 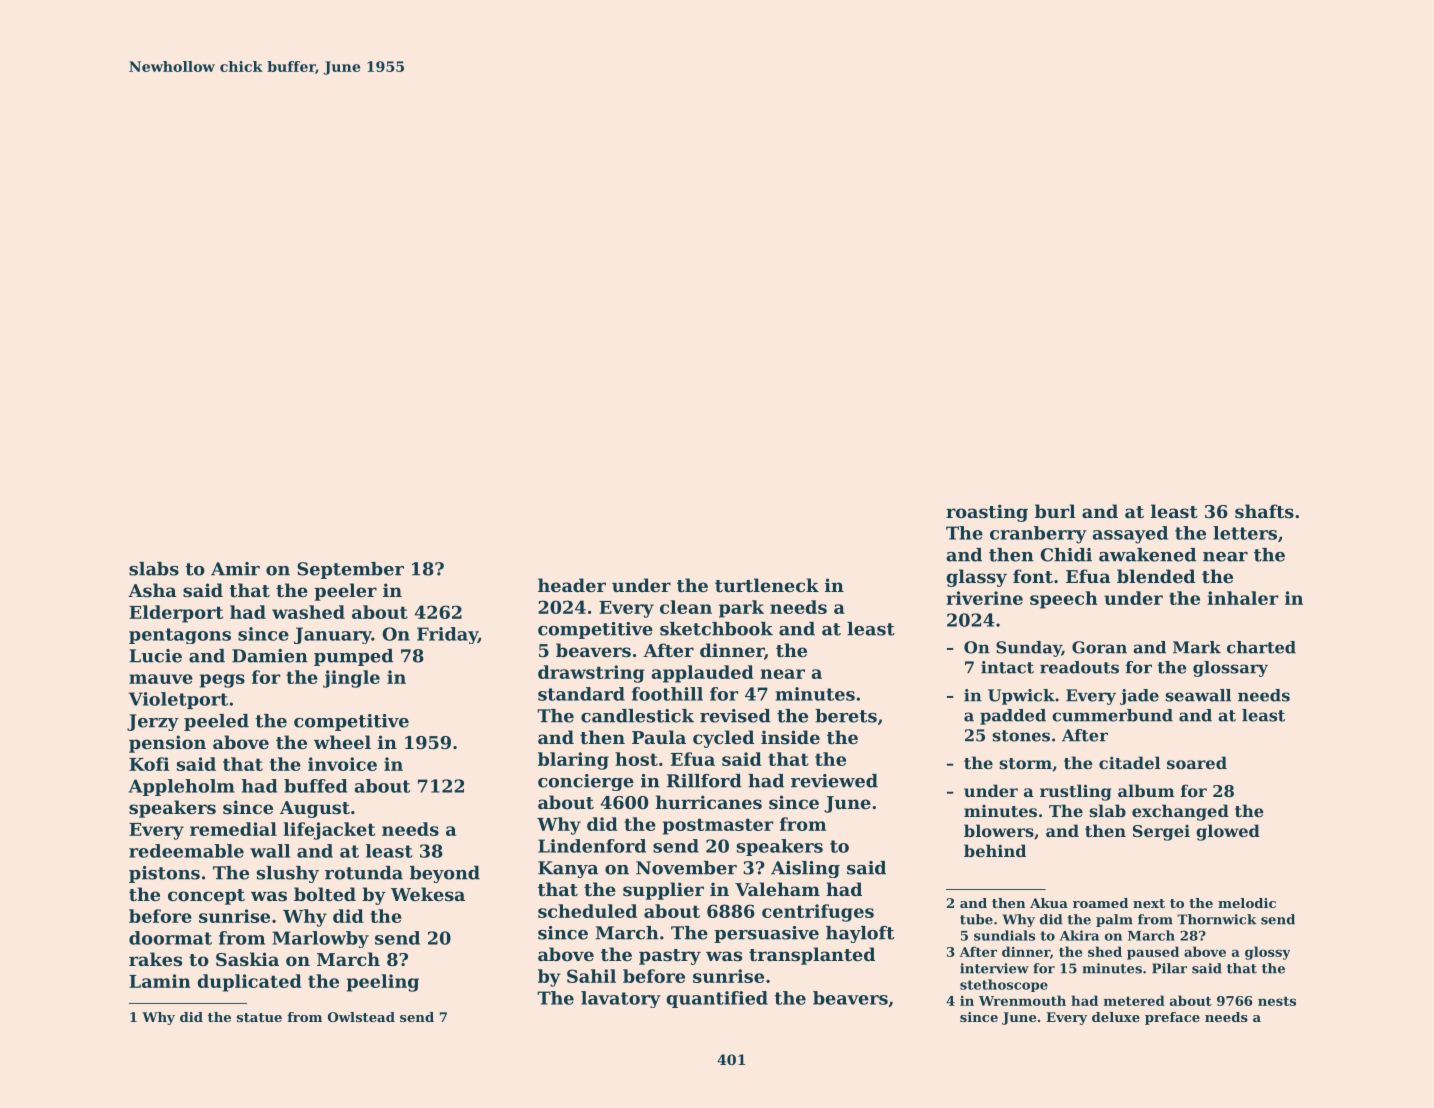 I want to click on statue, so click(x=259, y=1017).
